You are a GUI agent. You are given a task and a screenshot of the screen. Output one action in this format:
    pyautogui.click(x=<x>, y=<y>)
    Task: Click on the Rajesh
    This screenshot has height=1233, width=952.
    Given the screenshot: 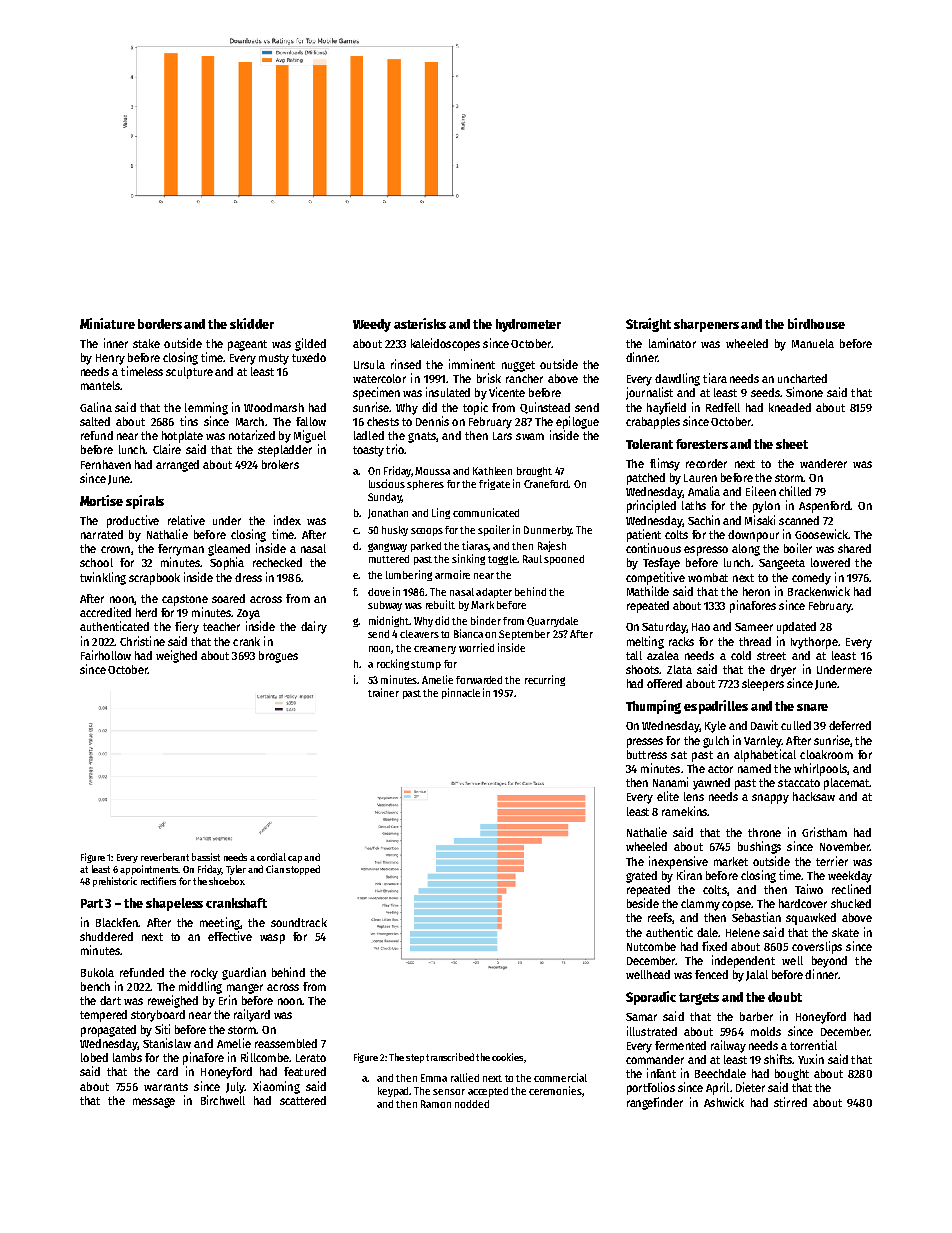 What is the action you would take?
    pyautogui.click(x=552, y=546)
